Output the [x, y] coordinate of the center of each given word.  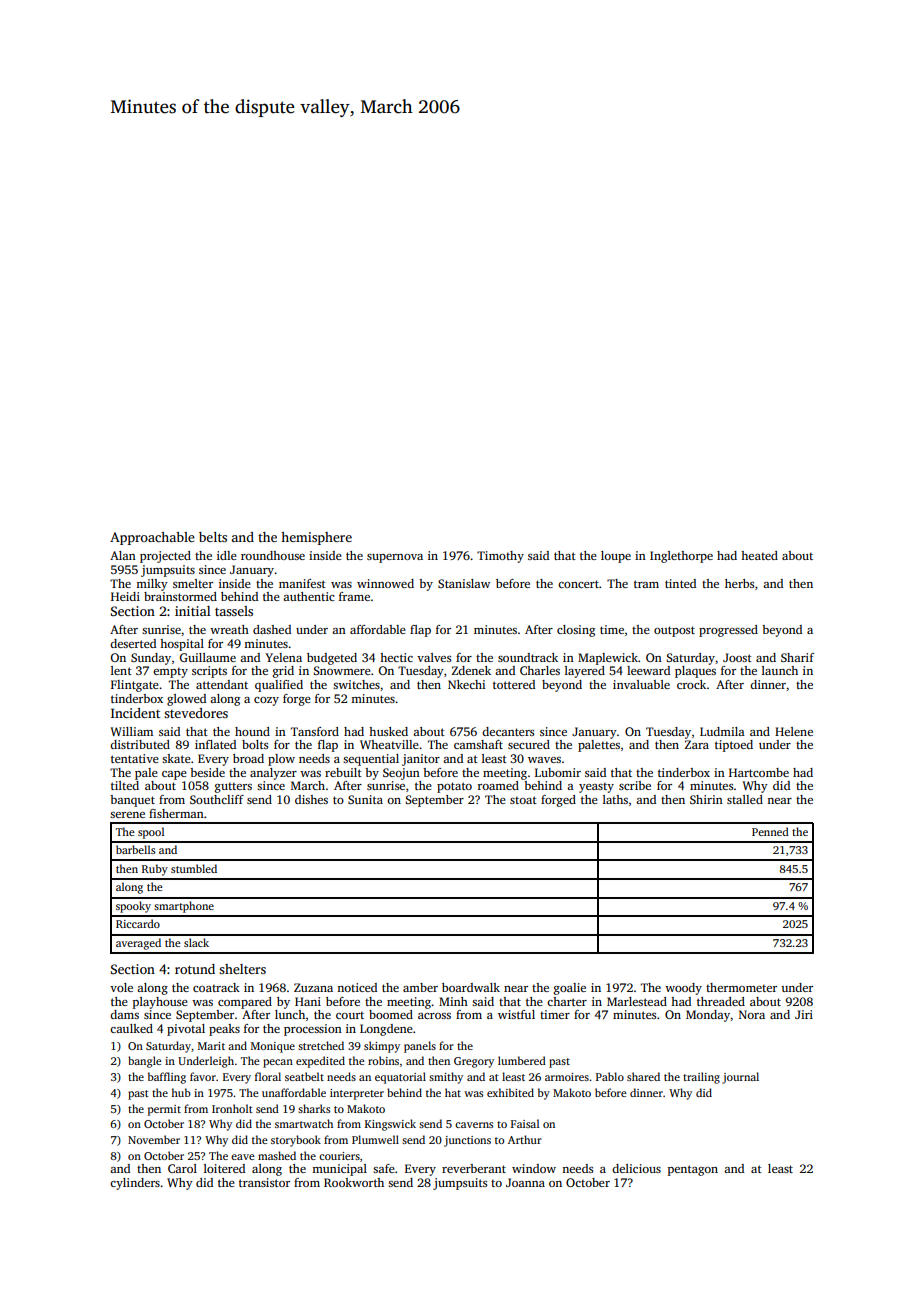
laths [615, 799]
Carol [182, 1168]
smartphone [184, 907]
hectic [396, 657]
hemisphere [316, 538]
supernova [395, 558]
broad [248, 758]
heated [759, 555]
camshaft [478, 744]
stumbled [194, 868]
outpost [674, 631]
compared [245, 1003]
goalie [570, 989]
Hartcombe [759, 772]
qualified [279, 686]
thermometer [741, 987]
